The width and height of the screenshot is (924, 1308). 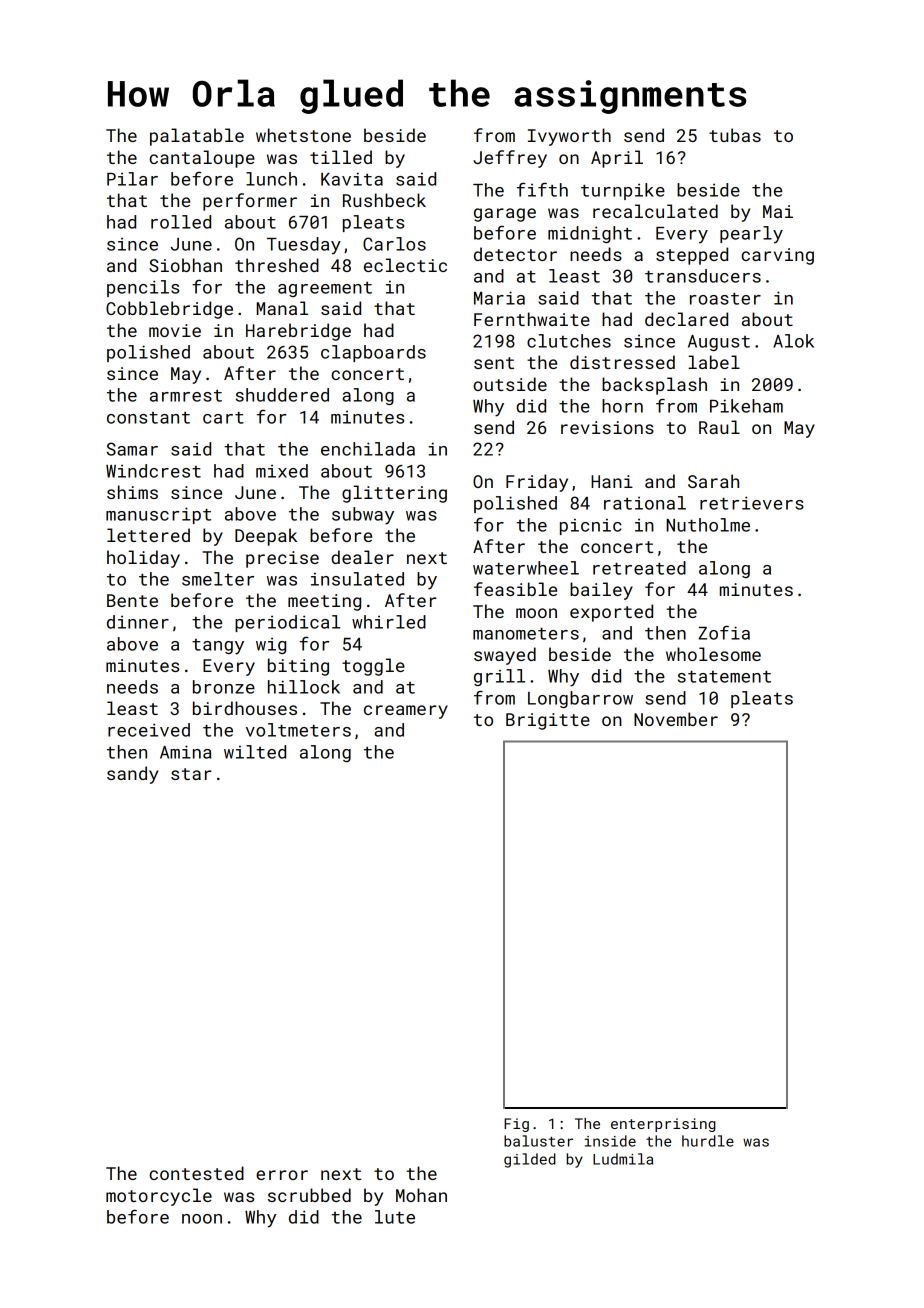 What do you see at coordinates (746, 406) in the screenshot?
I see `Pikeham` at bounding box center [746, 406].
